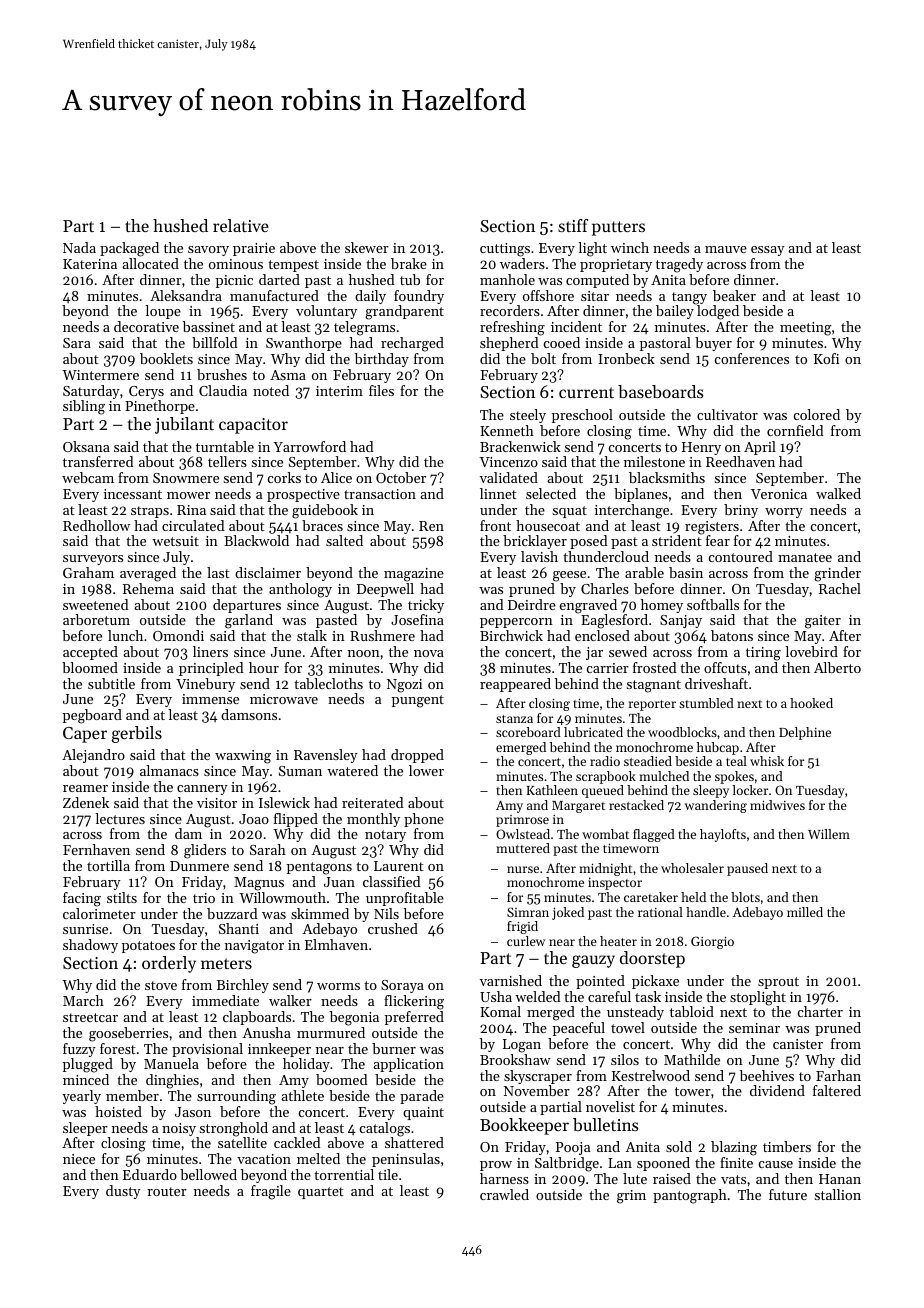 The height and width of the screenshot is (1308, 924). What do you see at coordinates (573, 225) in the screenshot?
I see `stiff` at bounding box center [573, 225].
